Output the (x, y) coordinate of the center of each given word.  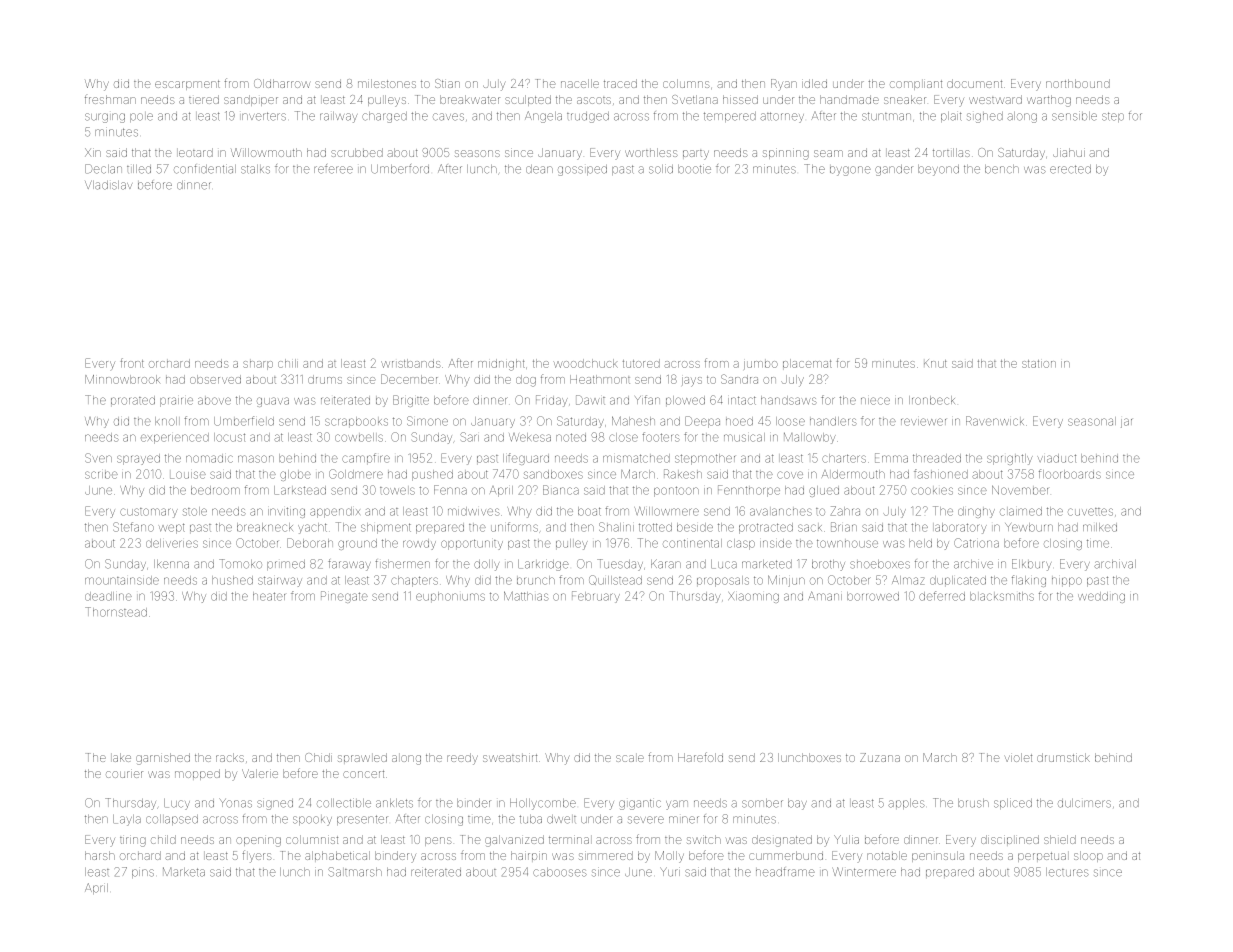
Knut (935, 363)
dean (539, 169)
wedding (1101, 597)
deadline (108, 596)
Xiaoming (753, 597)
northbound (1078, 83)
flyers (257, 856)
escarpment (187, 85)
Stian (447, 83)
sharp (258, 365)
